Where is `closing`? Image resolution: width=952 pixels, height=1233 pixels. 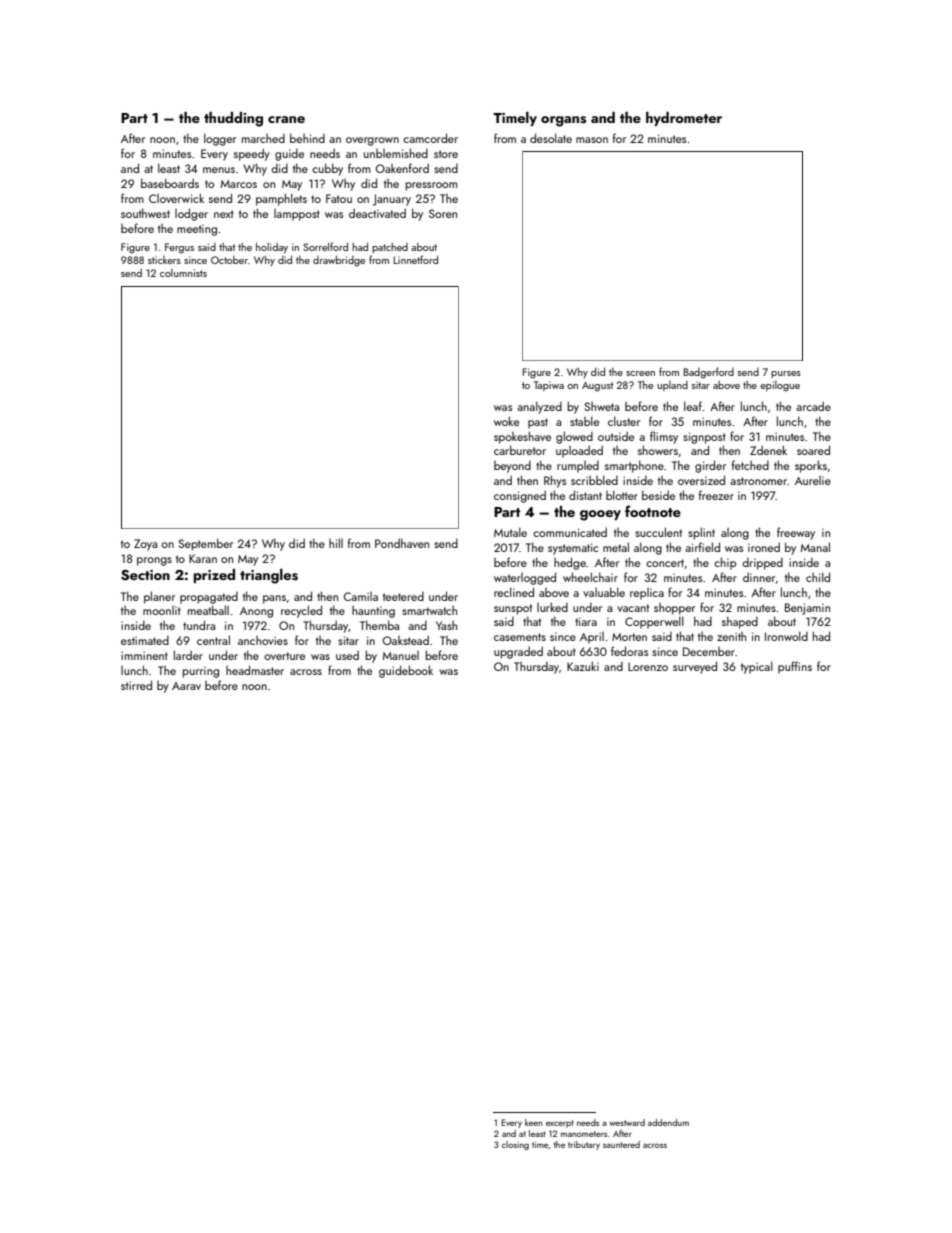 closing is located at coordinates (515, 1145).
